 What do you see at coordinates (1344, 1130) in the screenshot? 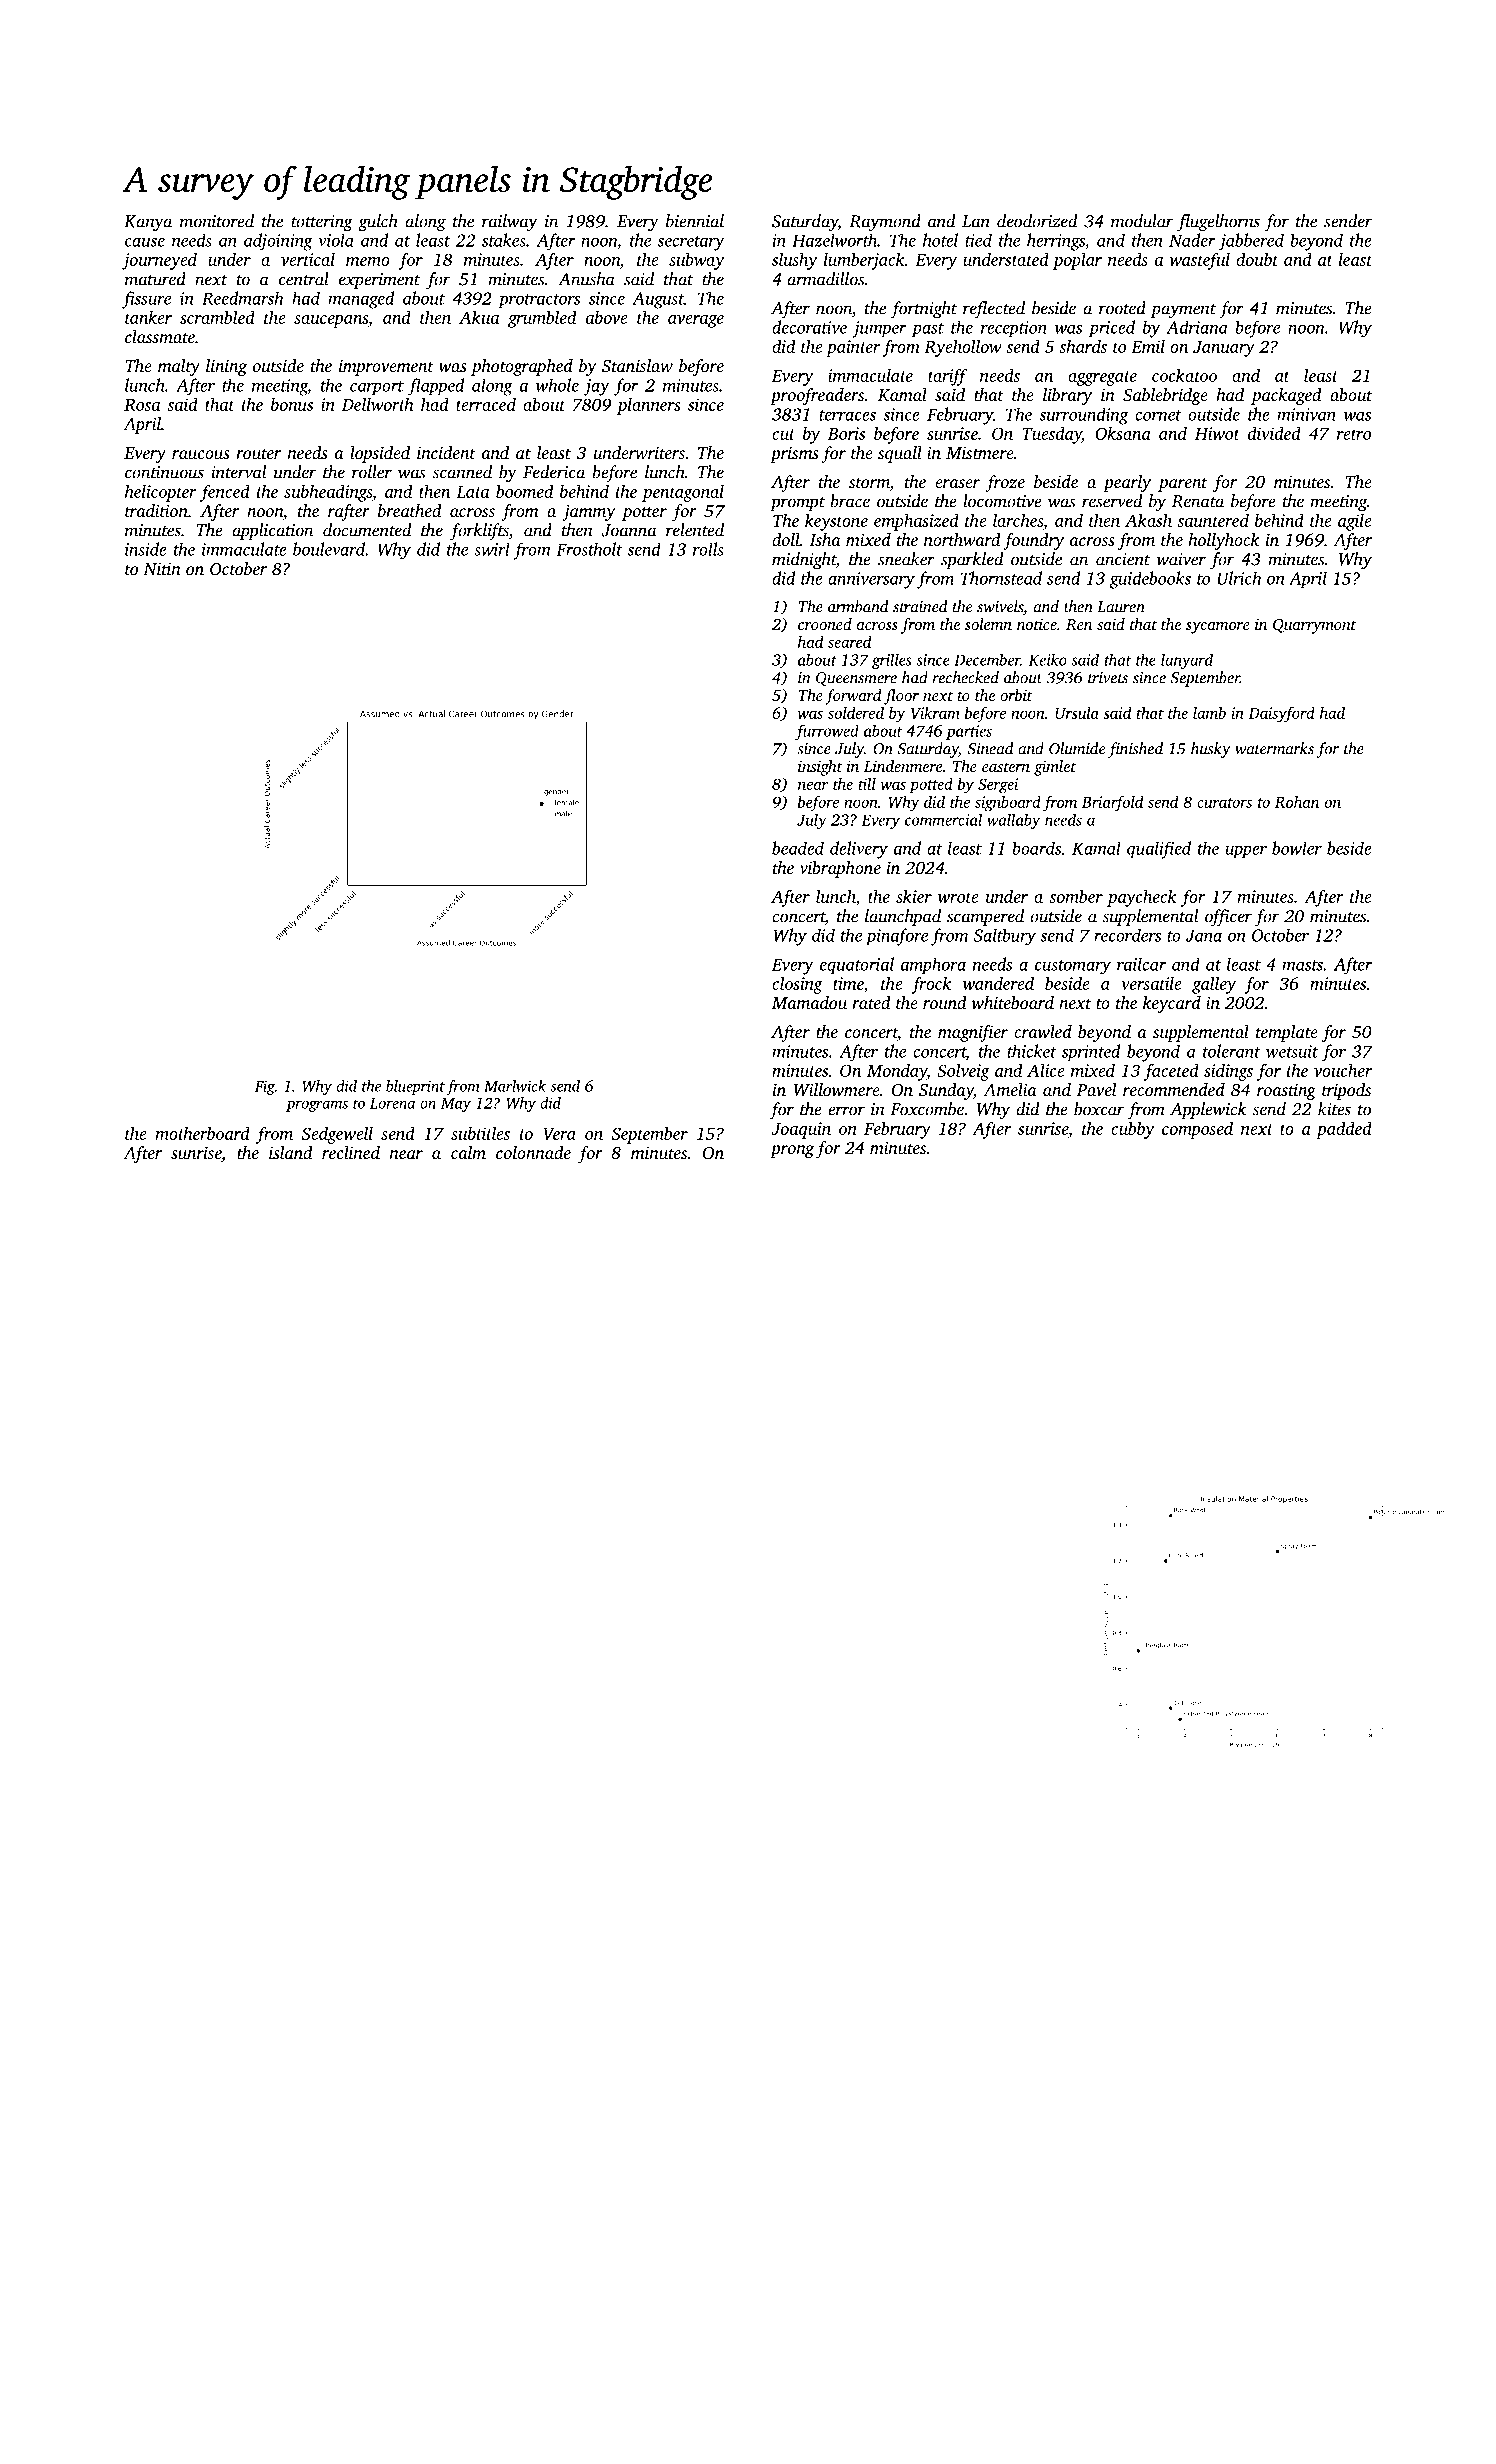
I see `padded` at bounding box center [1344, 1130].
